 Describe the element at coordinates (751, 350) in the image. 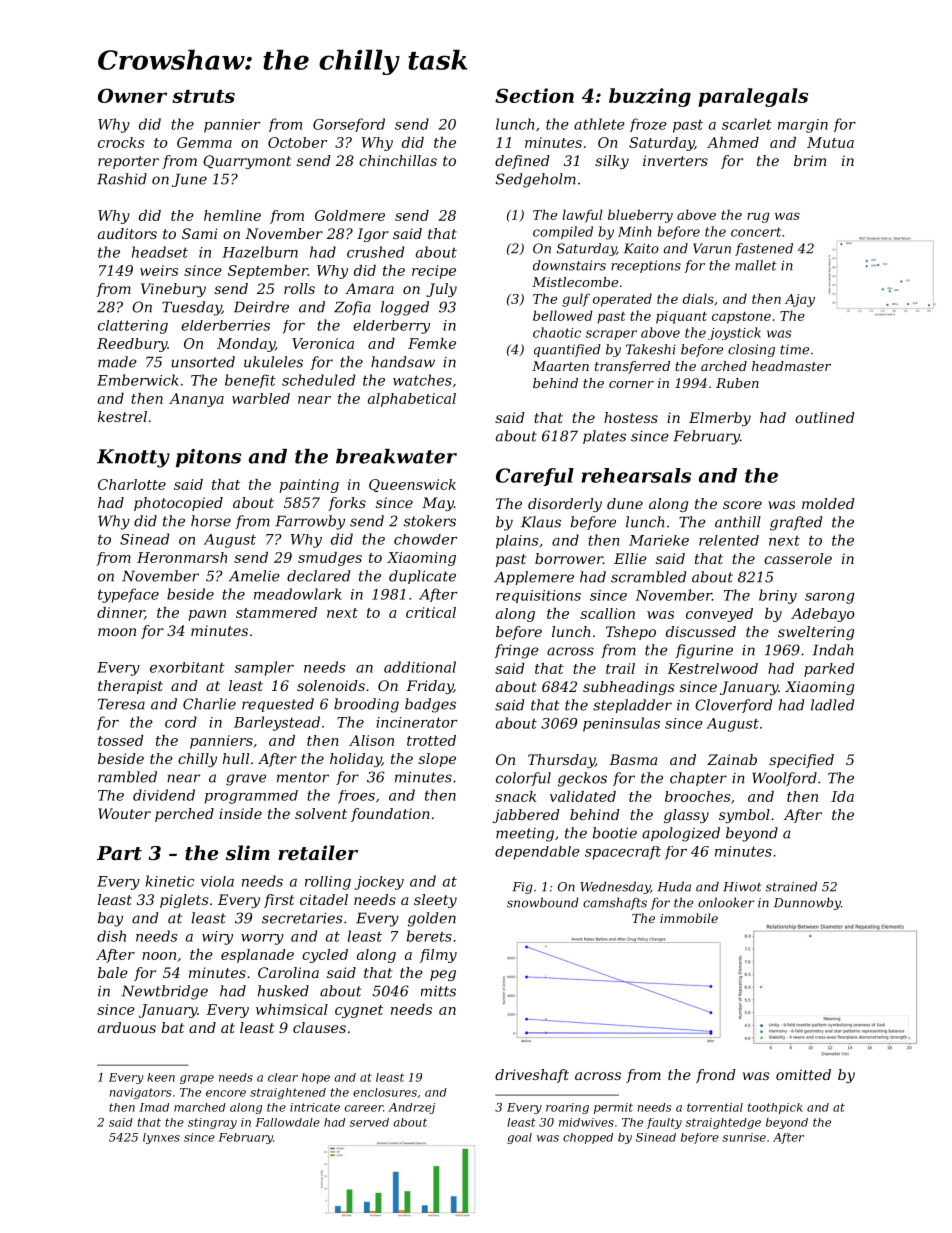

I see `closing` at that location.
